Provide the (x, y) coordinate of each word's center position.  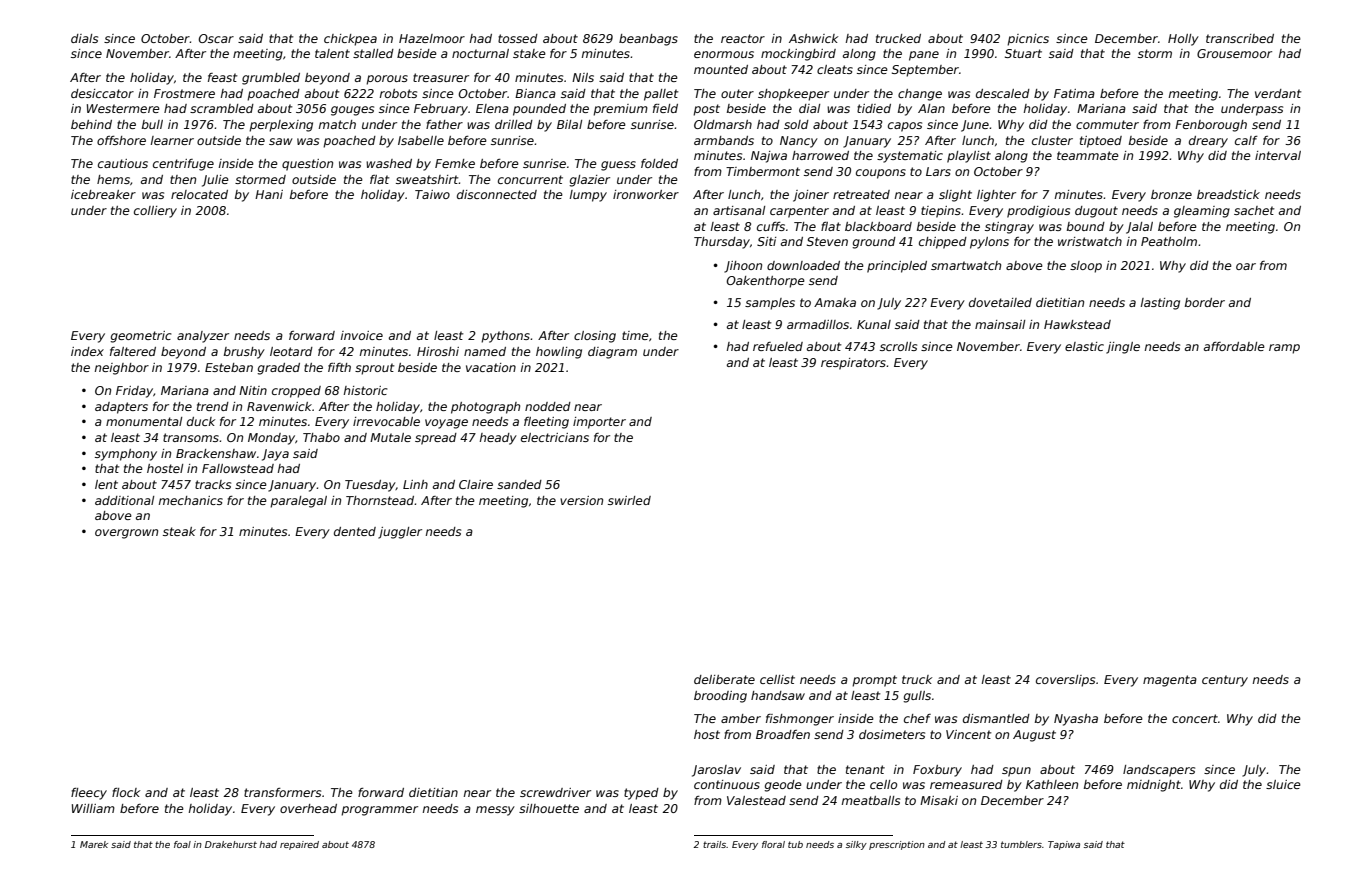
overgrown (126, 534)
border (1205, 302)
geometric (140, 337)
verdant (1278, 93)
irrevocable (386, 421)
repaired (299, 845)
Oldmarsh (723, 124)
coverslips (1065, 681)
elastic (1084, 346)
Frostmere (184, 93)
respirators (853, 364)
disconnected (497, 194)
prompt (874, 681)
